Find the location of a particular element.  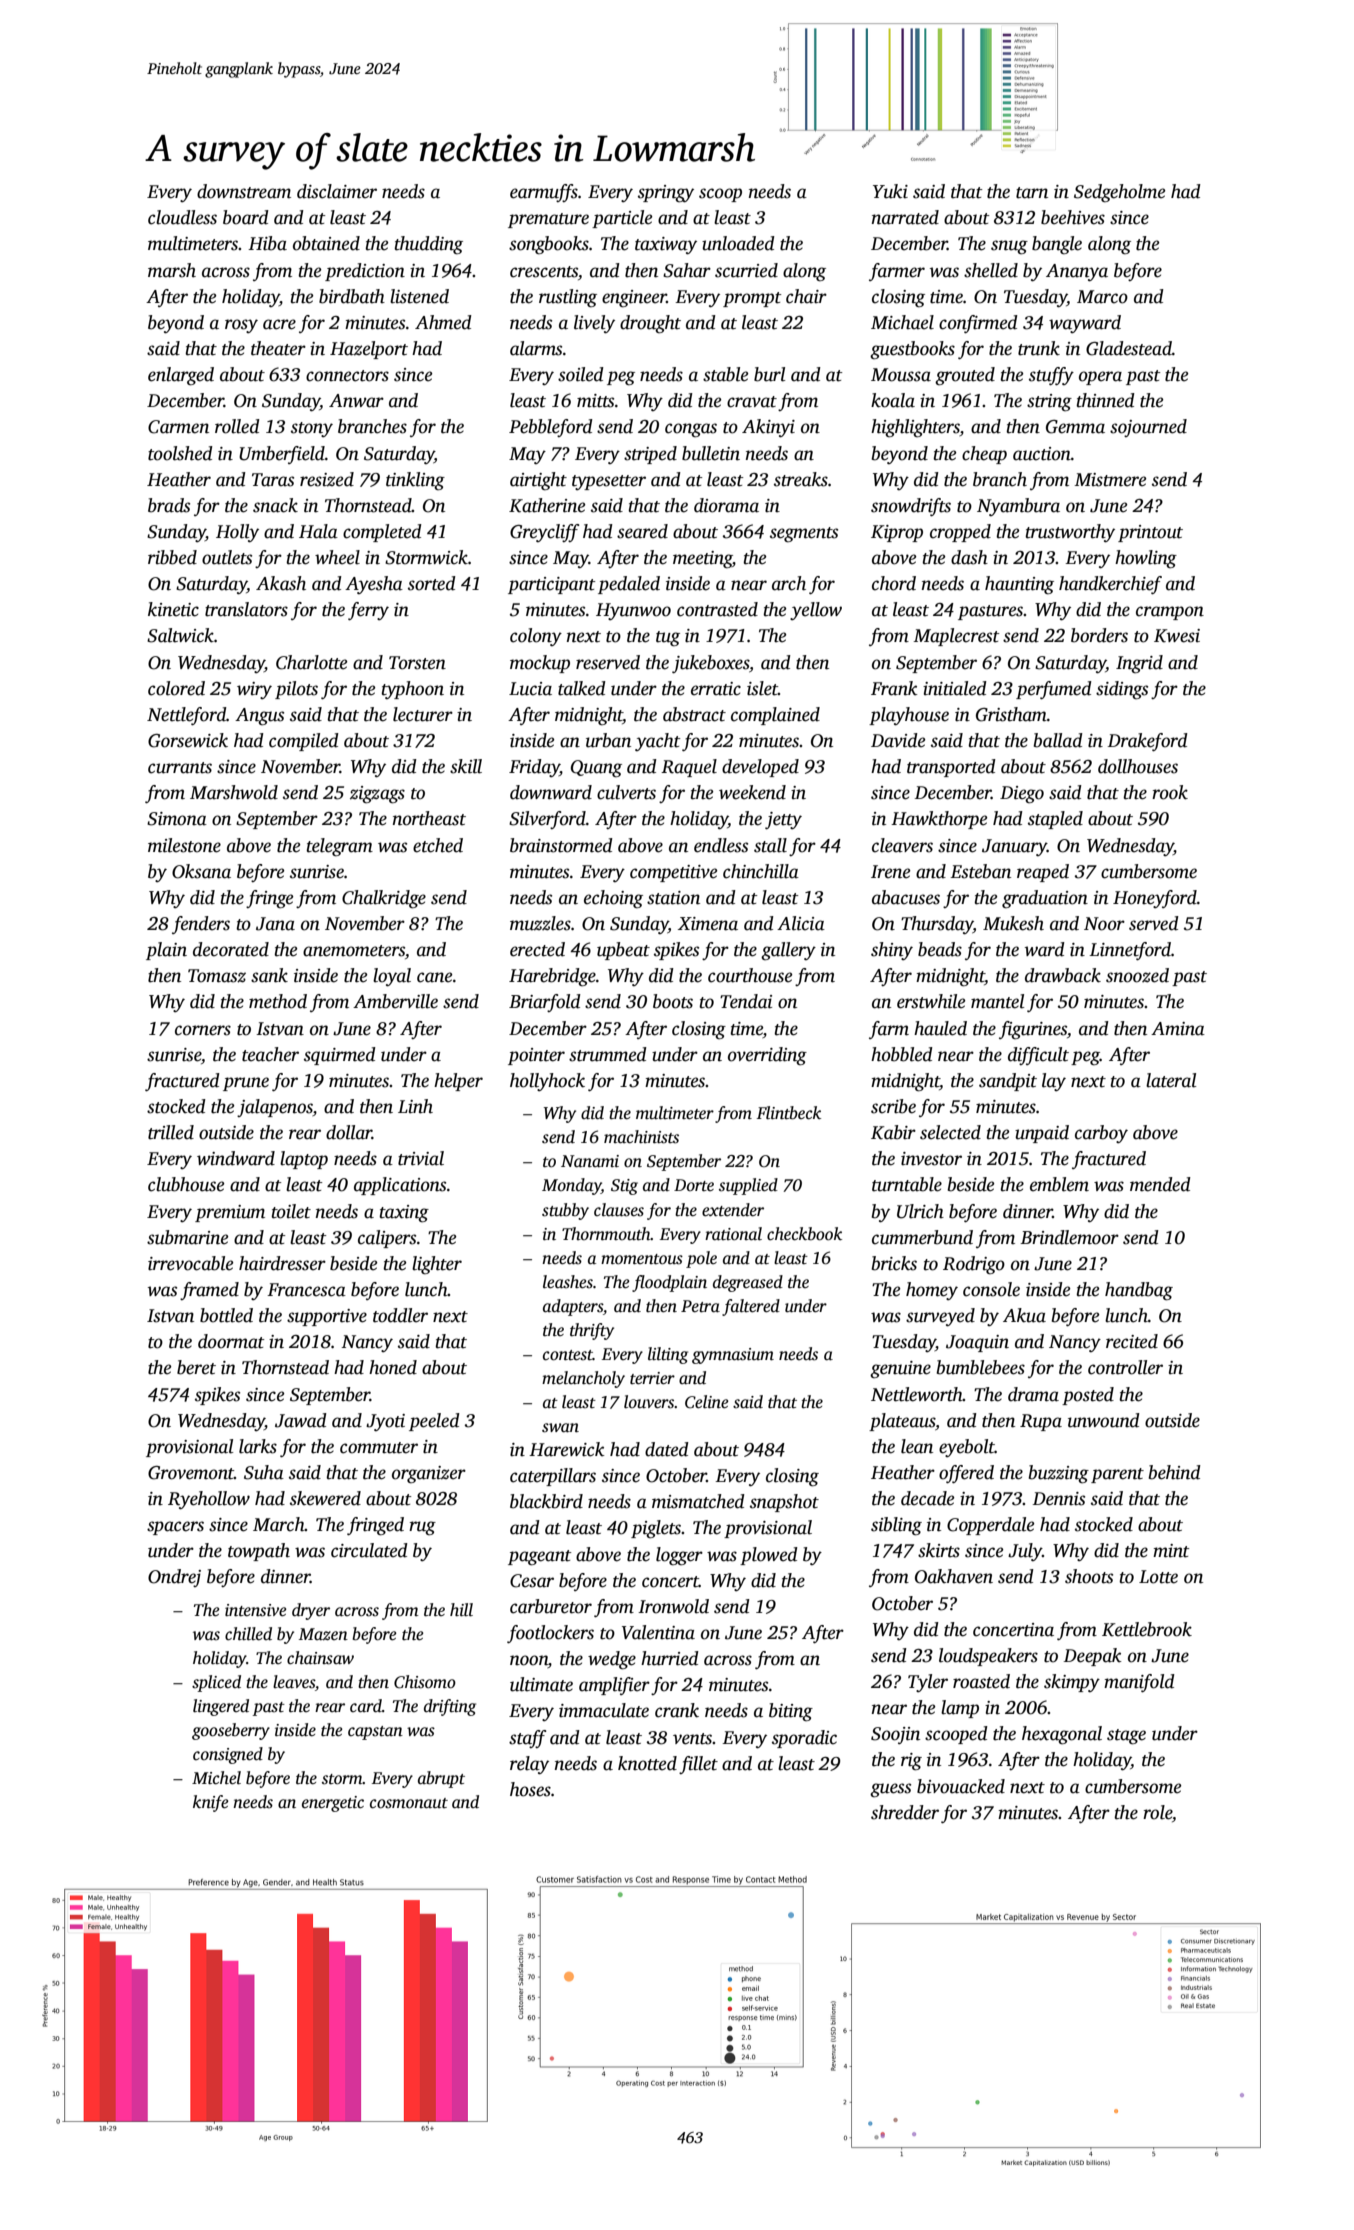

Noor is located at coordinates (1104, 924).
